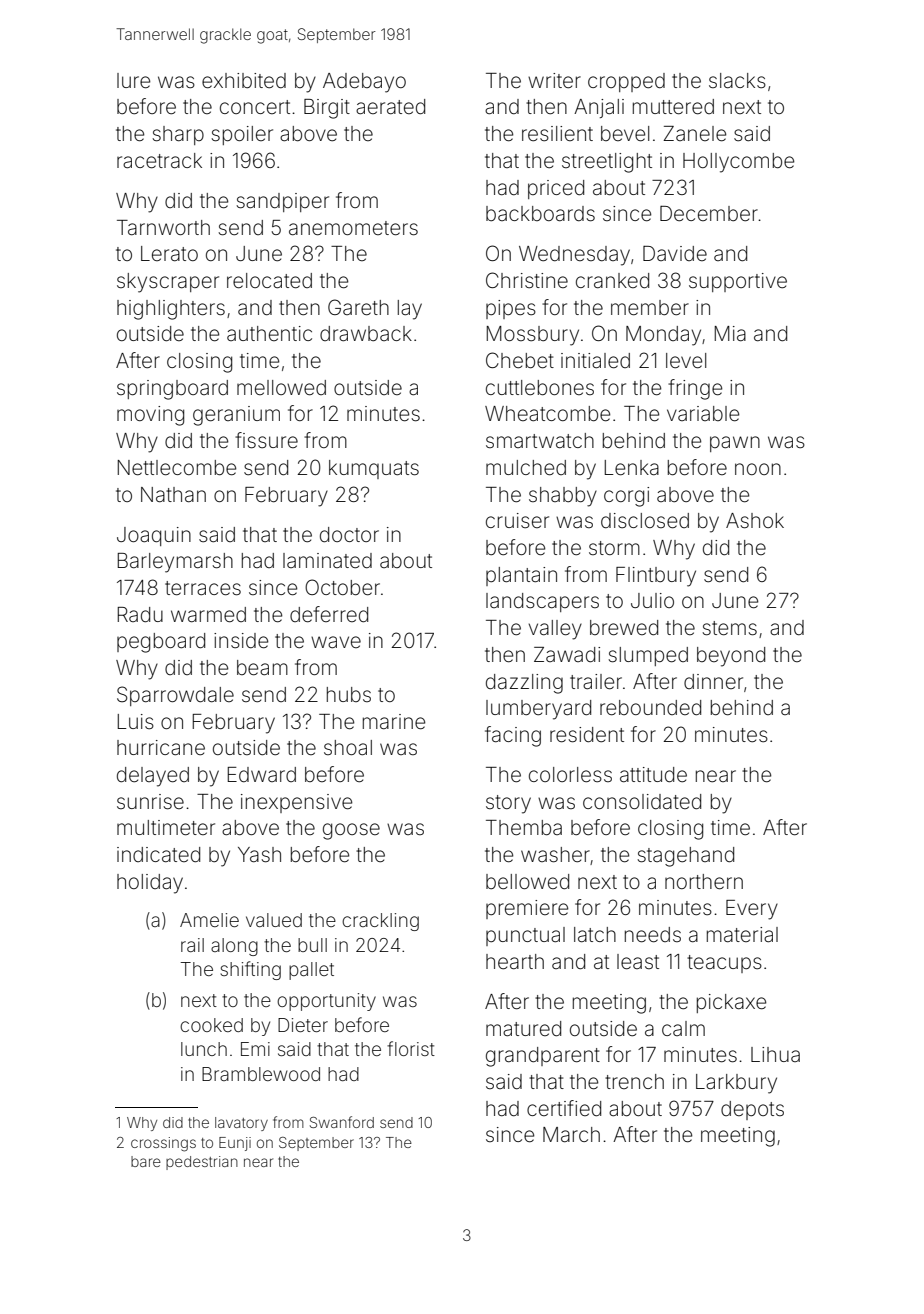  Describe the element at coordinates (150, 884) in the screenshot. I see `holiday` at that location.
